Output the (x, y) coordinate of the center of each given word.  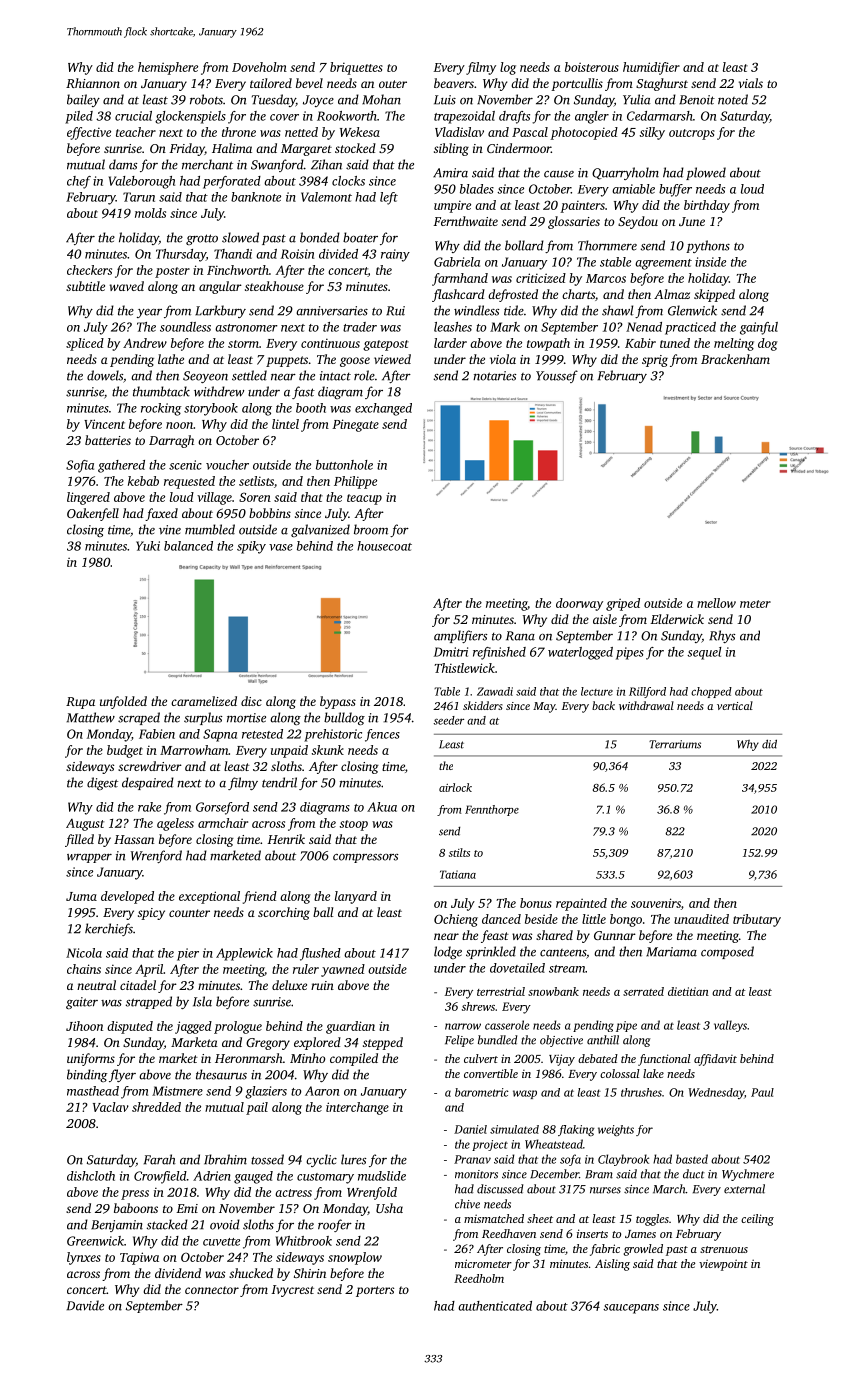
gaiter (82, 1003)
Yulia (637, 99)
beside (541, 919)
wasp (525, 1094)
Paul (762, 1092)
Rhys (722, 636)
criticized (541, 278)
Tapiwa (139, 1258)
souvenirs (656, 903)
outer (393, 84)
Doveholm (259, 67)
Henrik (286, 839)
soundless (185, 327)
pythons (708, 246)
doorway (579, 604)
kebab (143, 481)
